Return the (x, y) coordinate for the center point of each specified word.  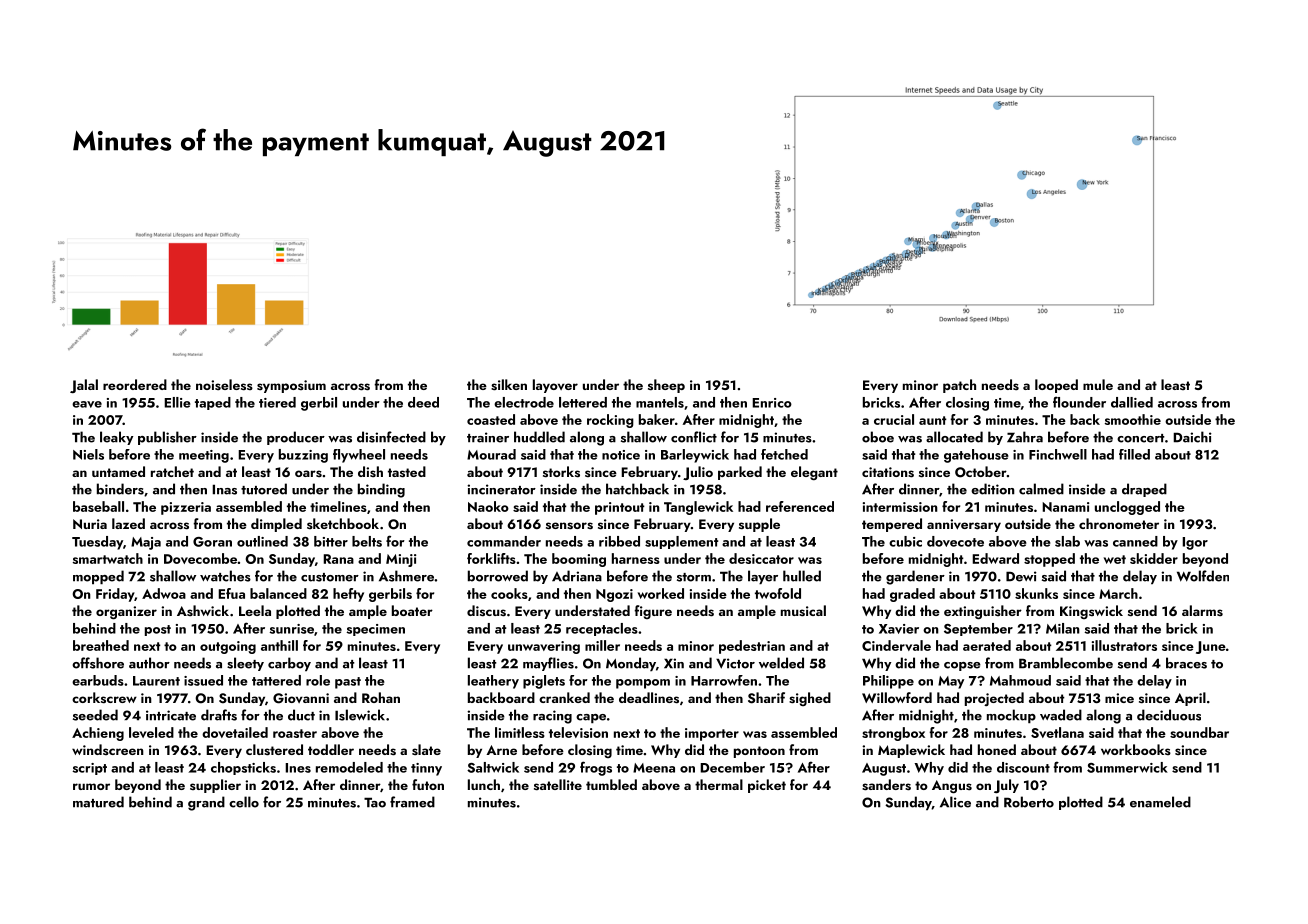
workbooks (1136, 749)
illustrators (1124, 645)
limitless (520, 732)
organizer (126, 612)
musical (803, 611)
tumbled (611, 784)
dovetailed (235, 732)
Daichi (1192, 437)
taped (213, 403)
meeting (204, 456)
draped (1144, 490)
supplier (215, 786)
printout (620, 508)
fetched (784, 454)
